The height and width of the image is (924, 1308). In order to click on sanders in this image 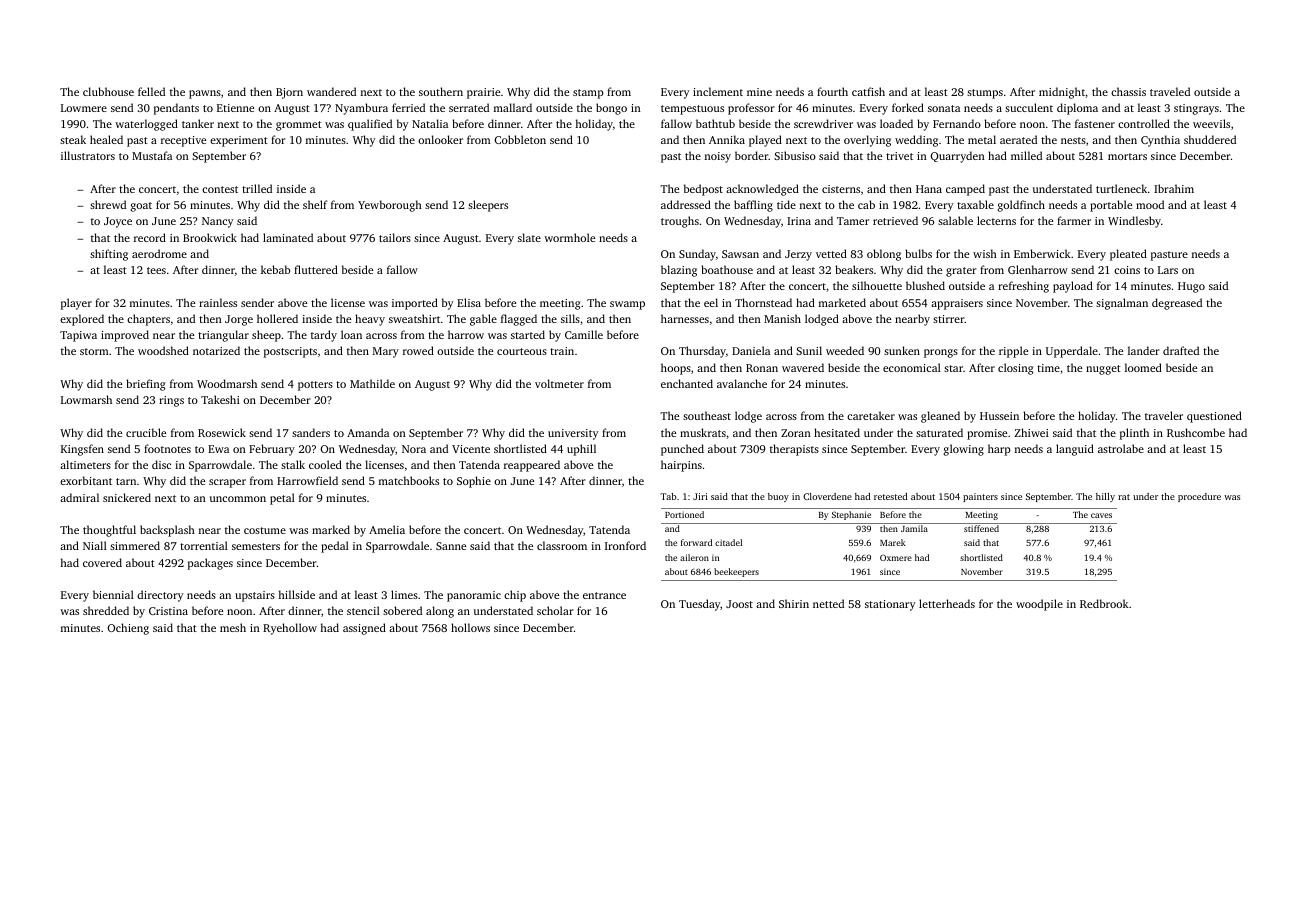, I will do `click(311, 432)`.
